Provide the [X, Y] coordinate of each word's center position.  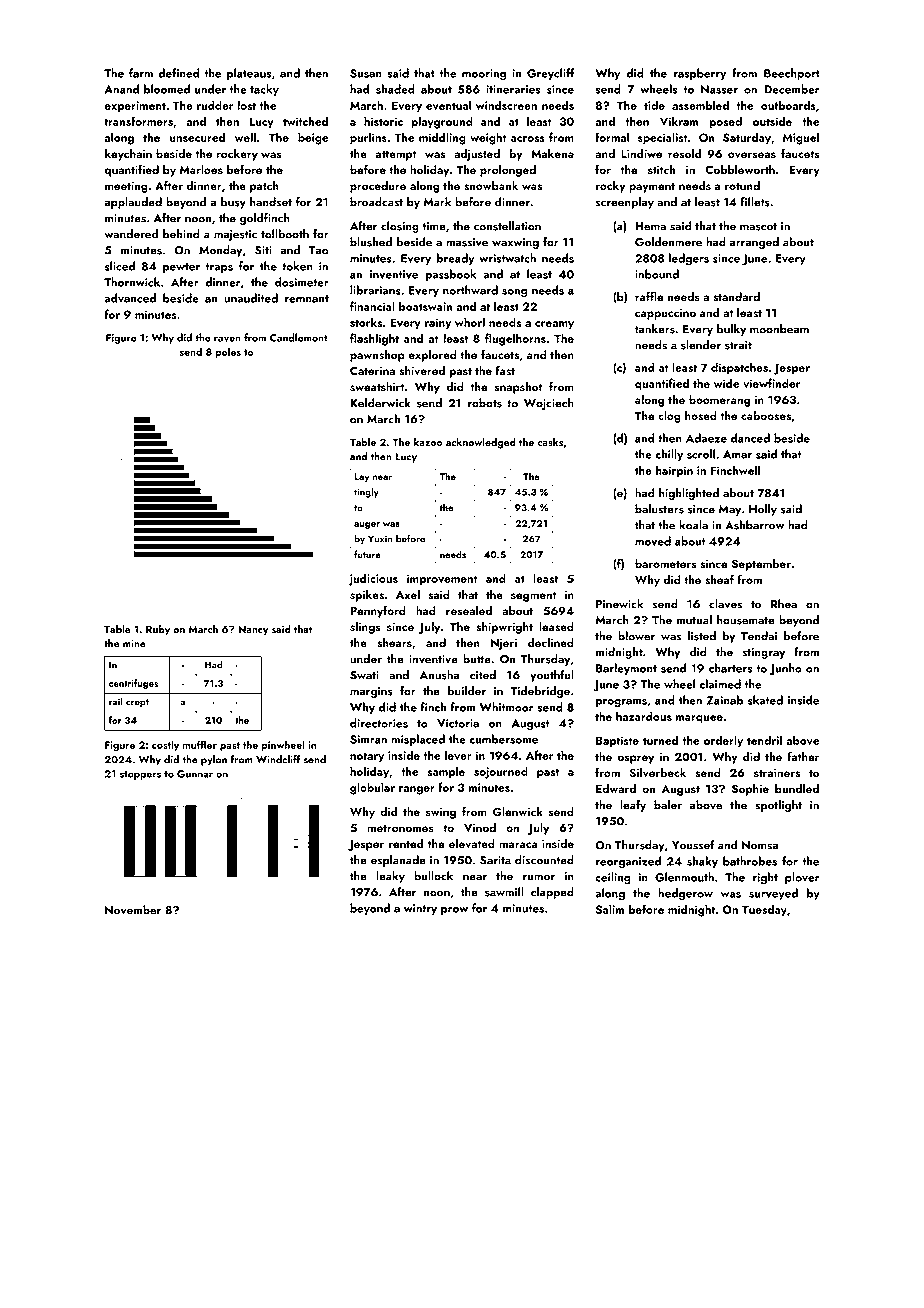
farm [141, 73]
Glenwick [518, 811]
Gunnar [195, 774]
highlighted [689, 494]
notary [367, 757]
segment [534, 596]
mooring [484, 75]
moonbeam [779, 329]
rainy [438, 324]
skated [765, 700]
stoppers [140, 775]
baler [668, 805]
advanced [130, 298]
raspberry [700, 74]
